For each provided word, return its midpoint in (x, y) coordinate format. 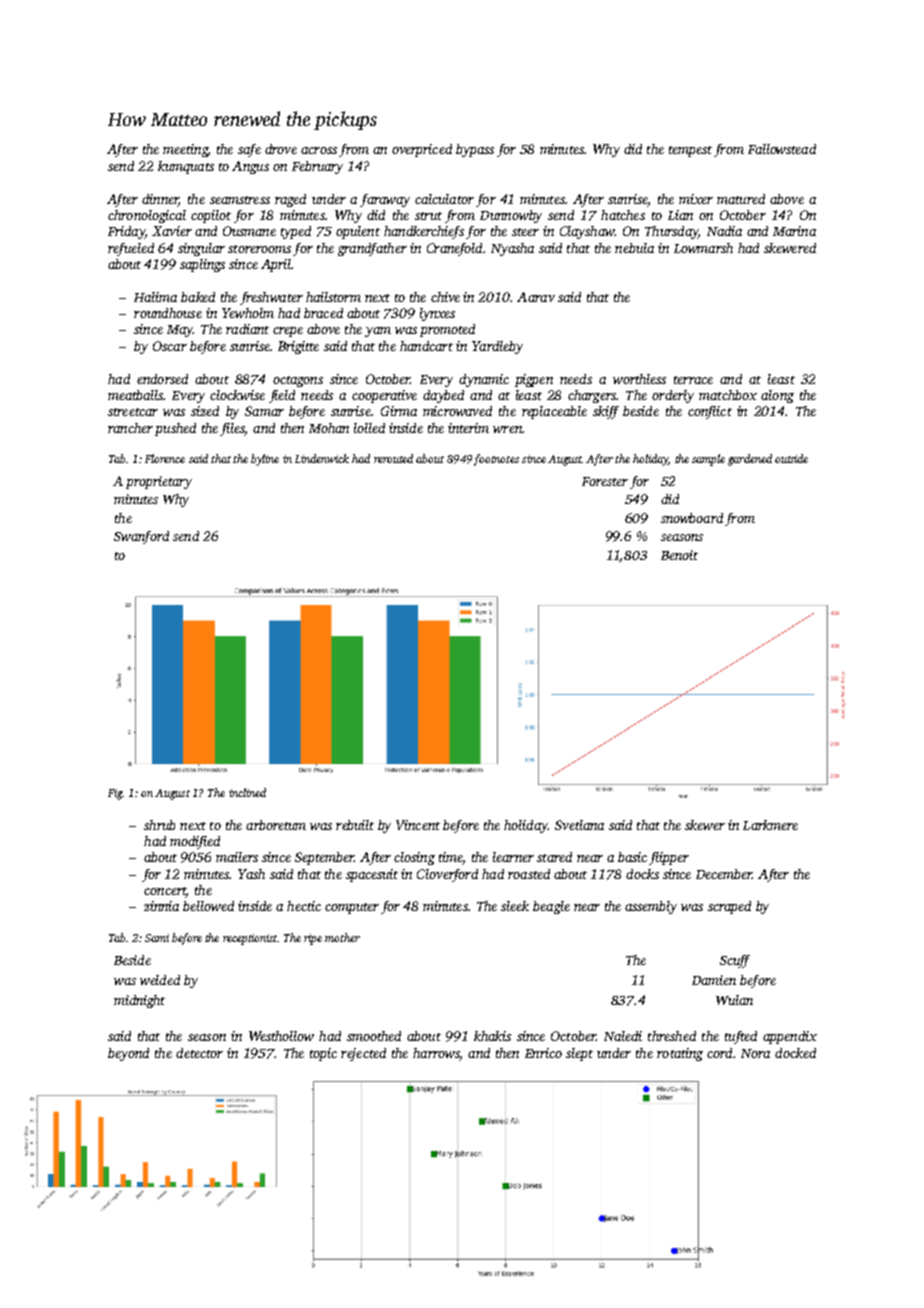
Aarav (536, 297)
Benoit (679, 555)
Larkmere (770, 825)
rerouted (393, 458)
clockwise (237, 395)
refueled (131, 249)
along (777, 396)
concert (165, 892)
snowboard (692, 518)
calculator (444, 199)
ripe (313, 939)
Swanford (141, 537)
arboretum (276, 825)
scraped (729, 907)
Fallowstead (782, 149)
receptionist (250, 939)
